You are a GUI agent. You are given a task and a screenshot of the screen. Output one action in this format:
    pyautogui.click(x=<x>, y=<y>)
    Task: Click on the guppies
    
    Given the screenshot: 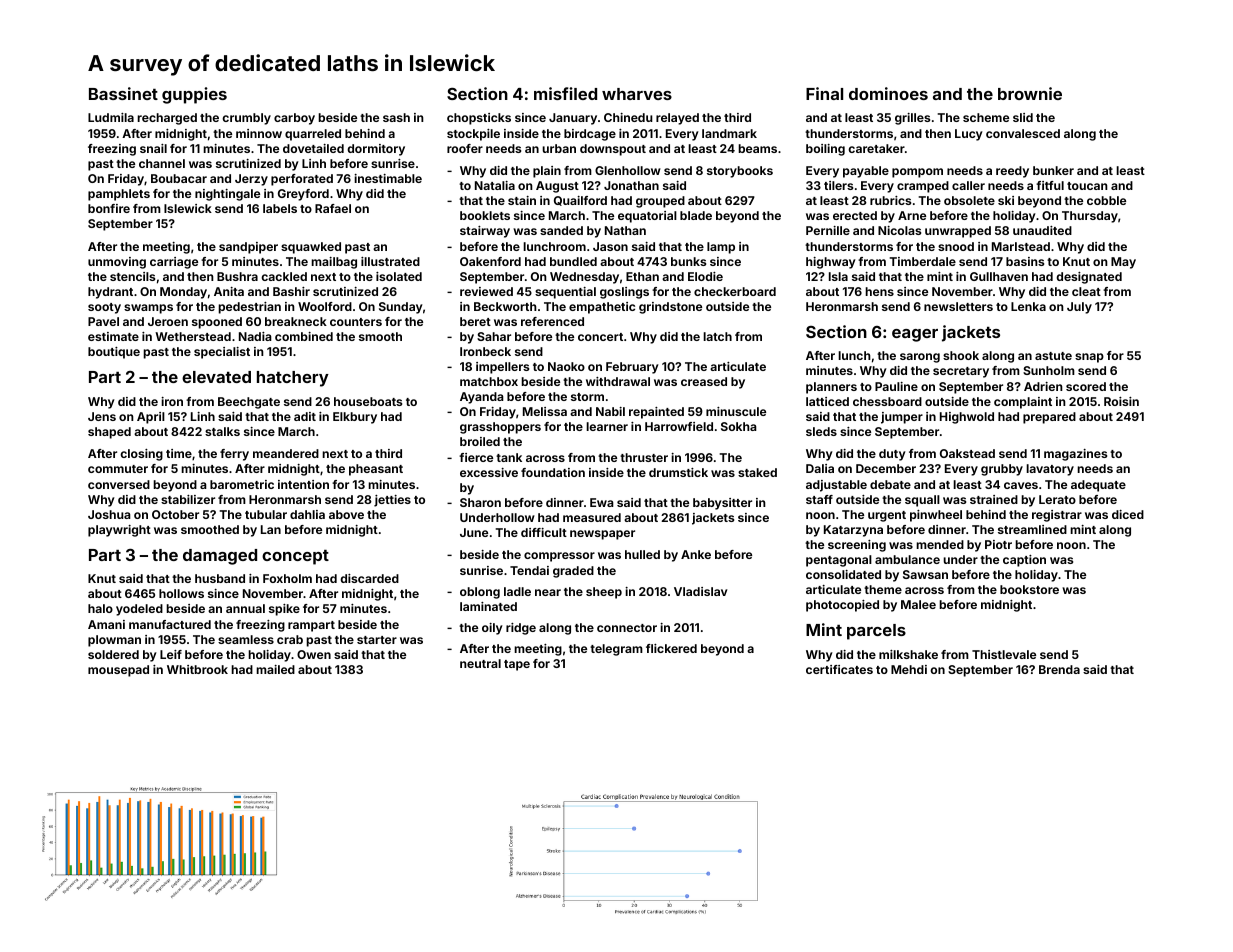 What is the action you would take?
    pyautogui.click(x=194, y=95)
